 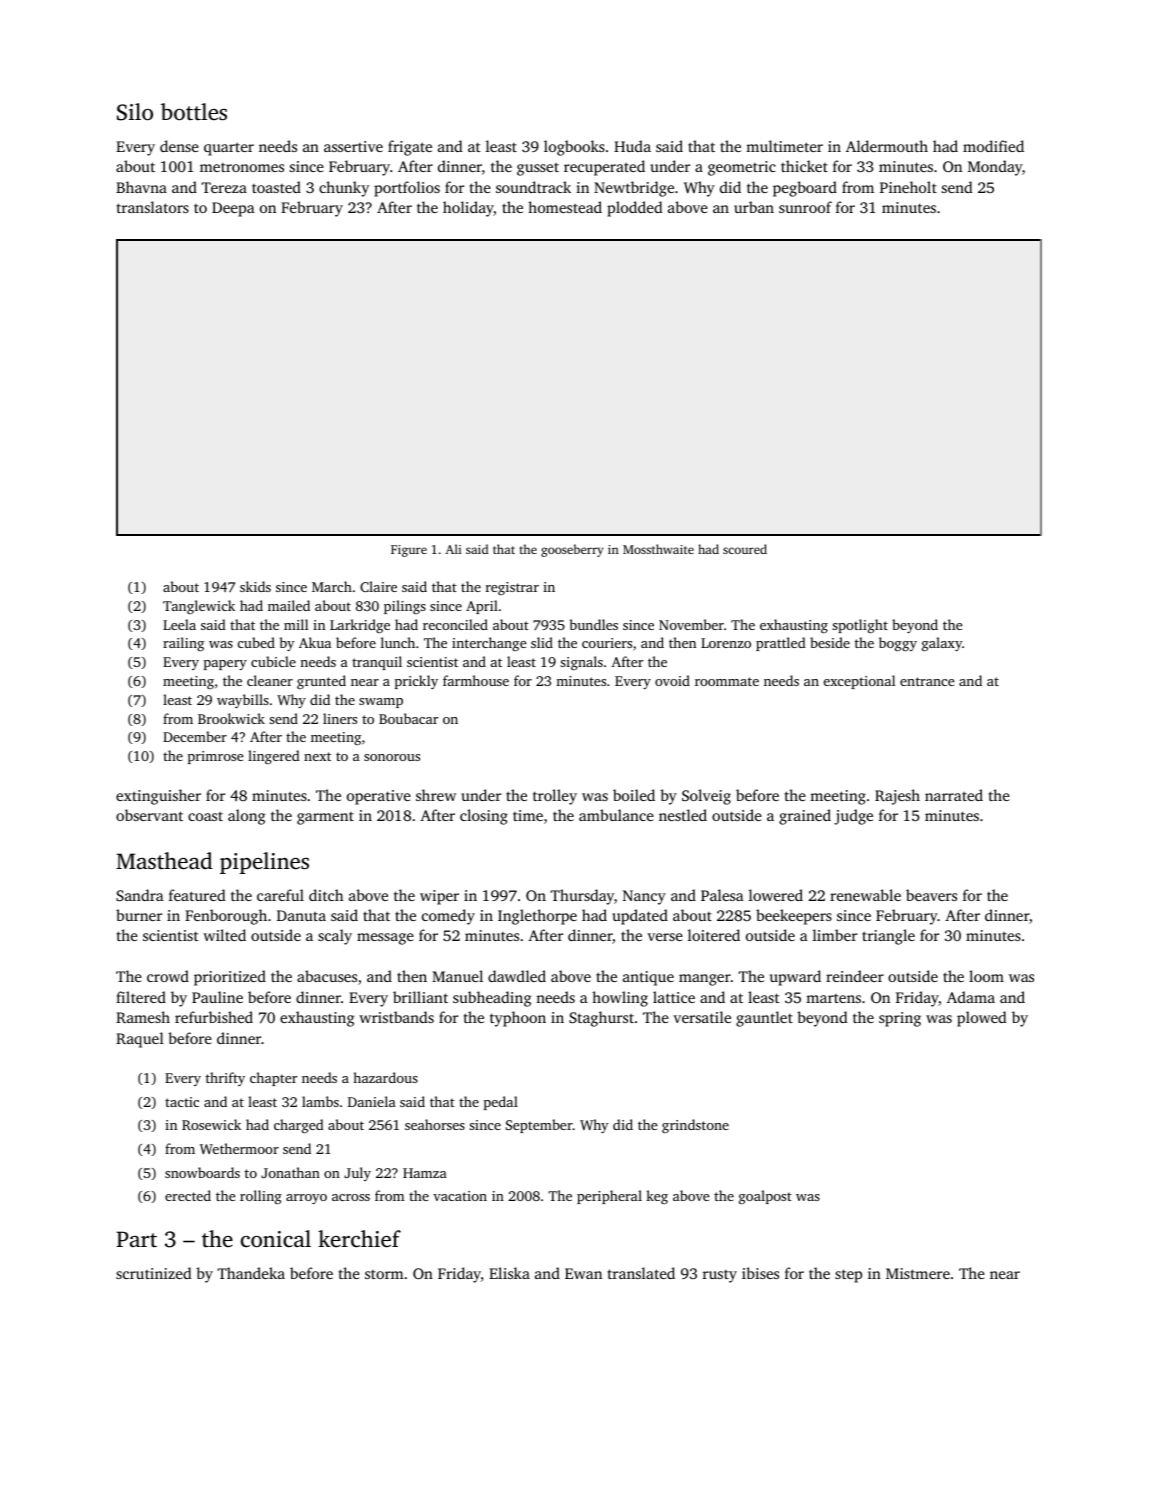 I want to click on Pineholt, so click(x=908, y=187).
